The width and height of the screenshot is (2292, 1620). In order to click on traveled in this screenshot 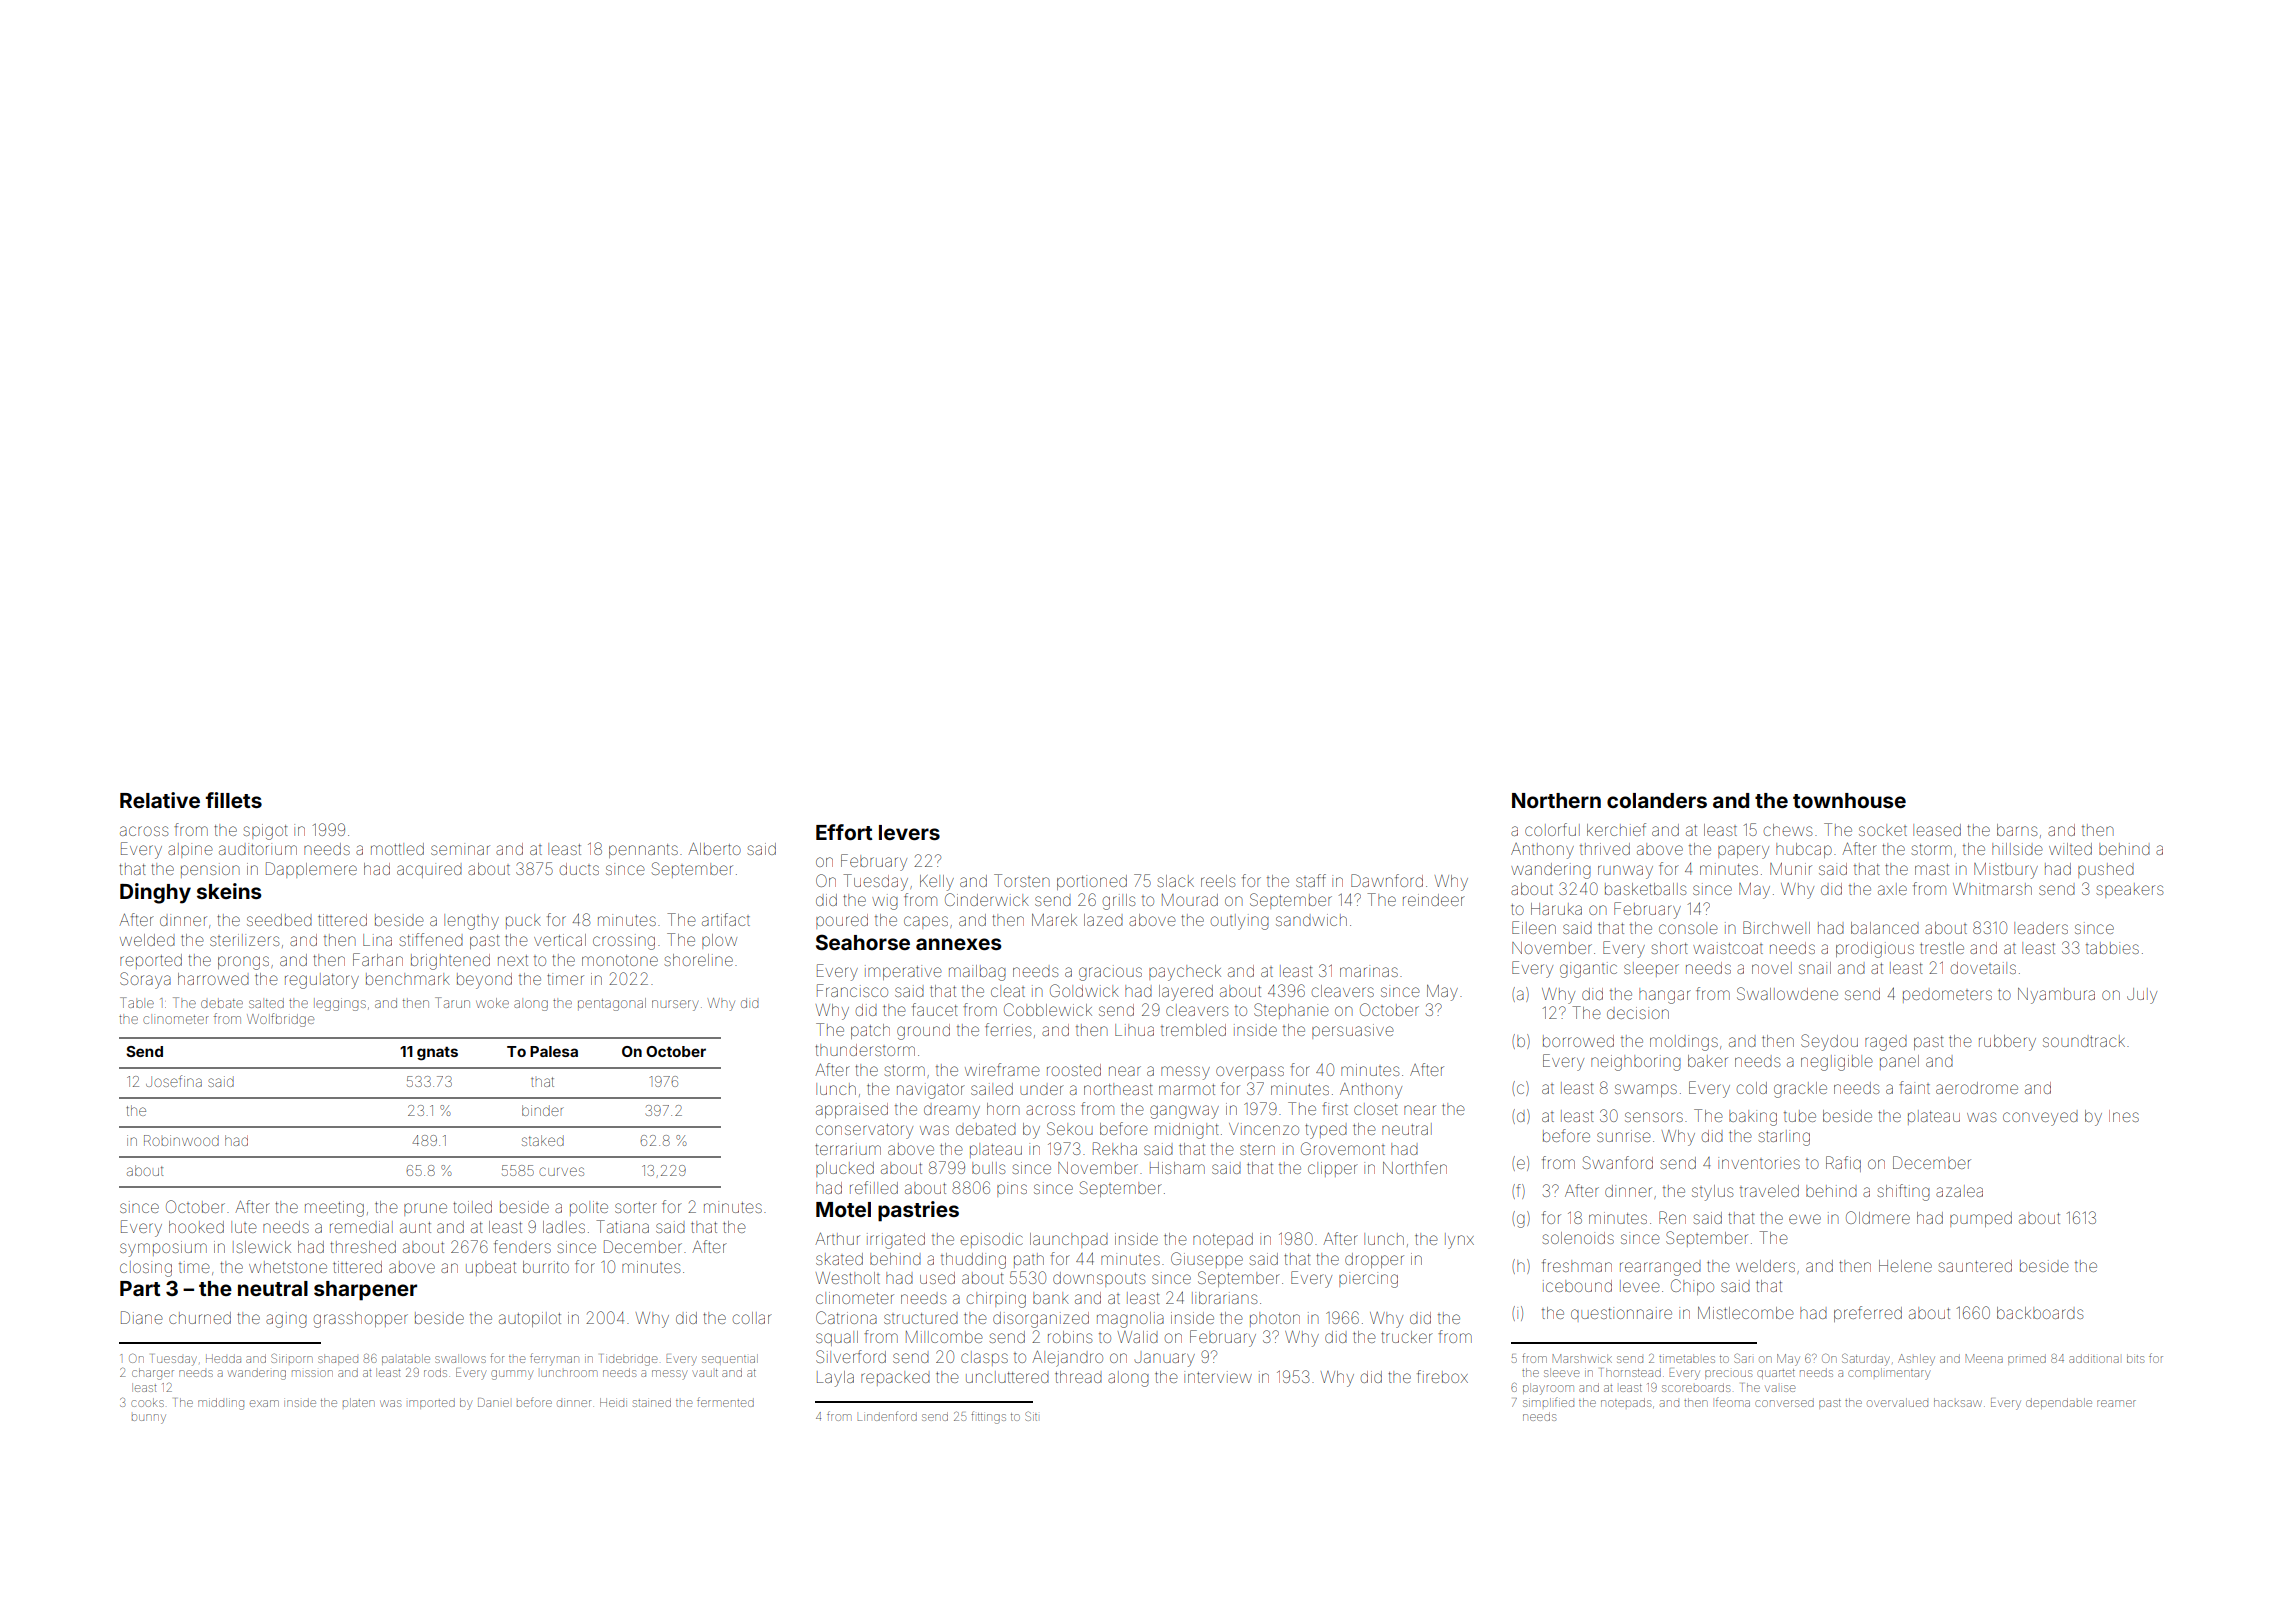, I will do `click(1769, 1191)`.
